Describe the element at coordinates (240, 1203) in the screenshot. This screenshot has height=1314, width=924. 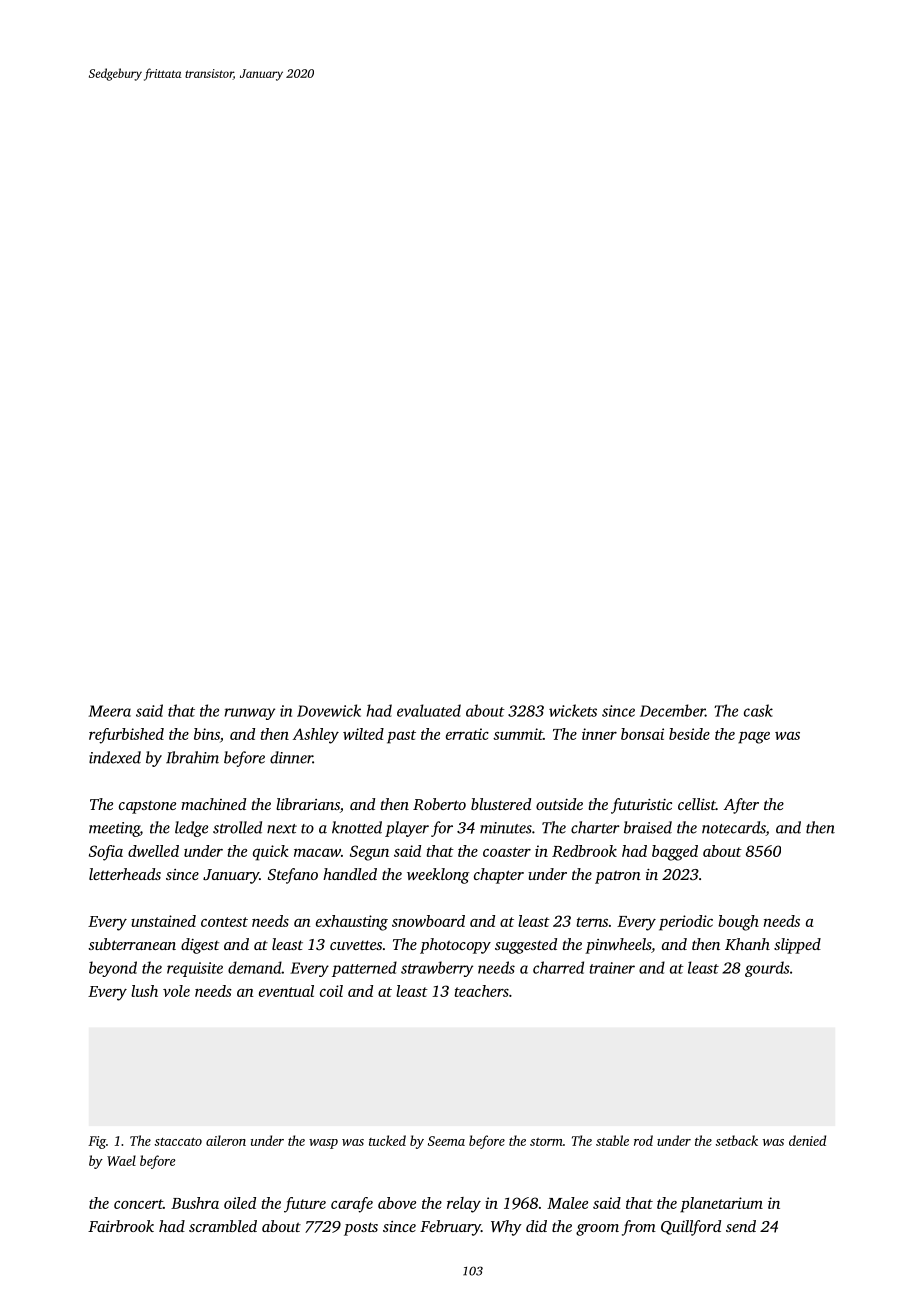
I see `oiled` at that location.
